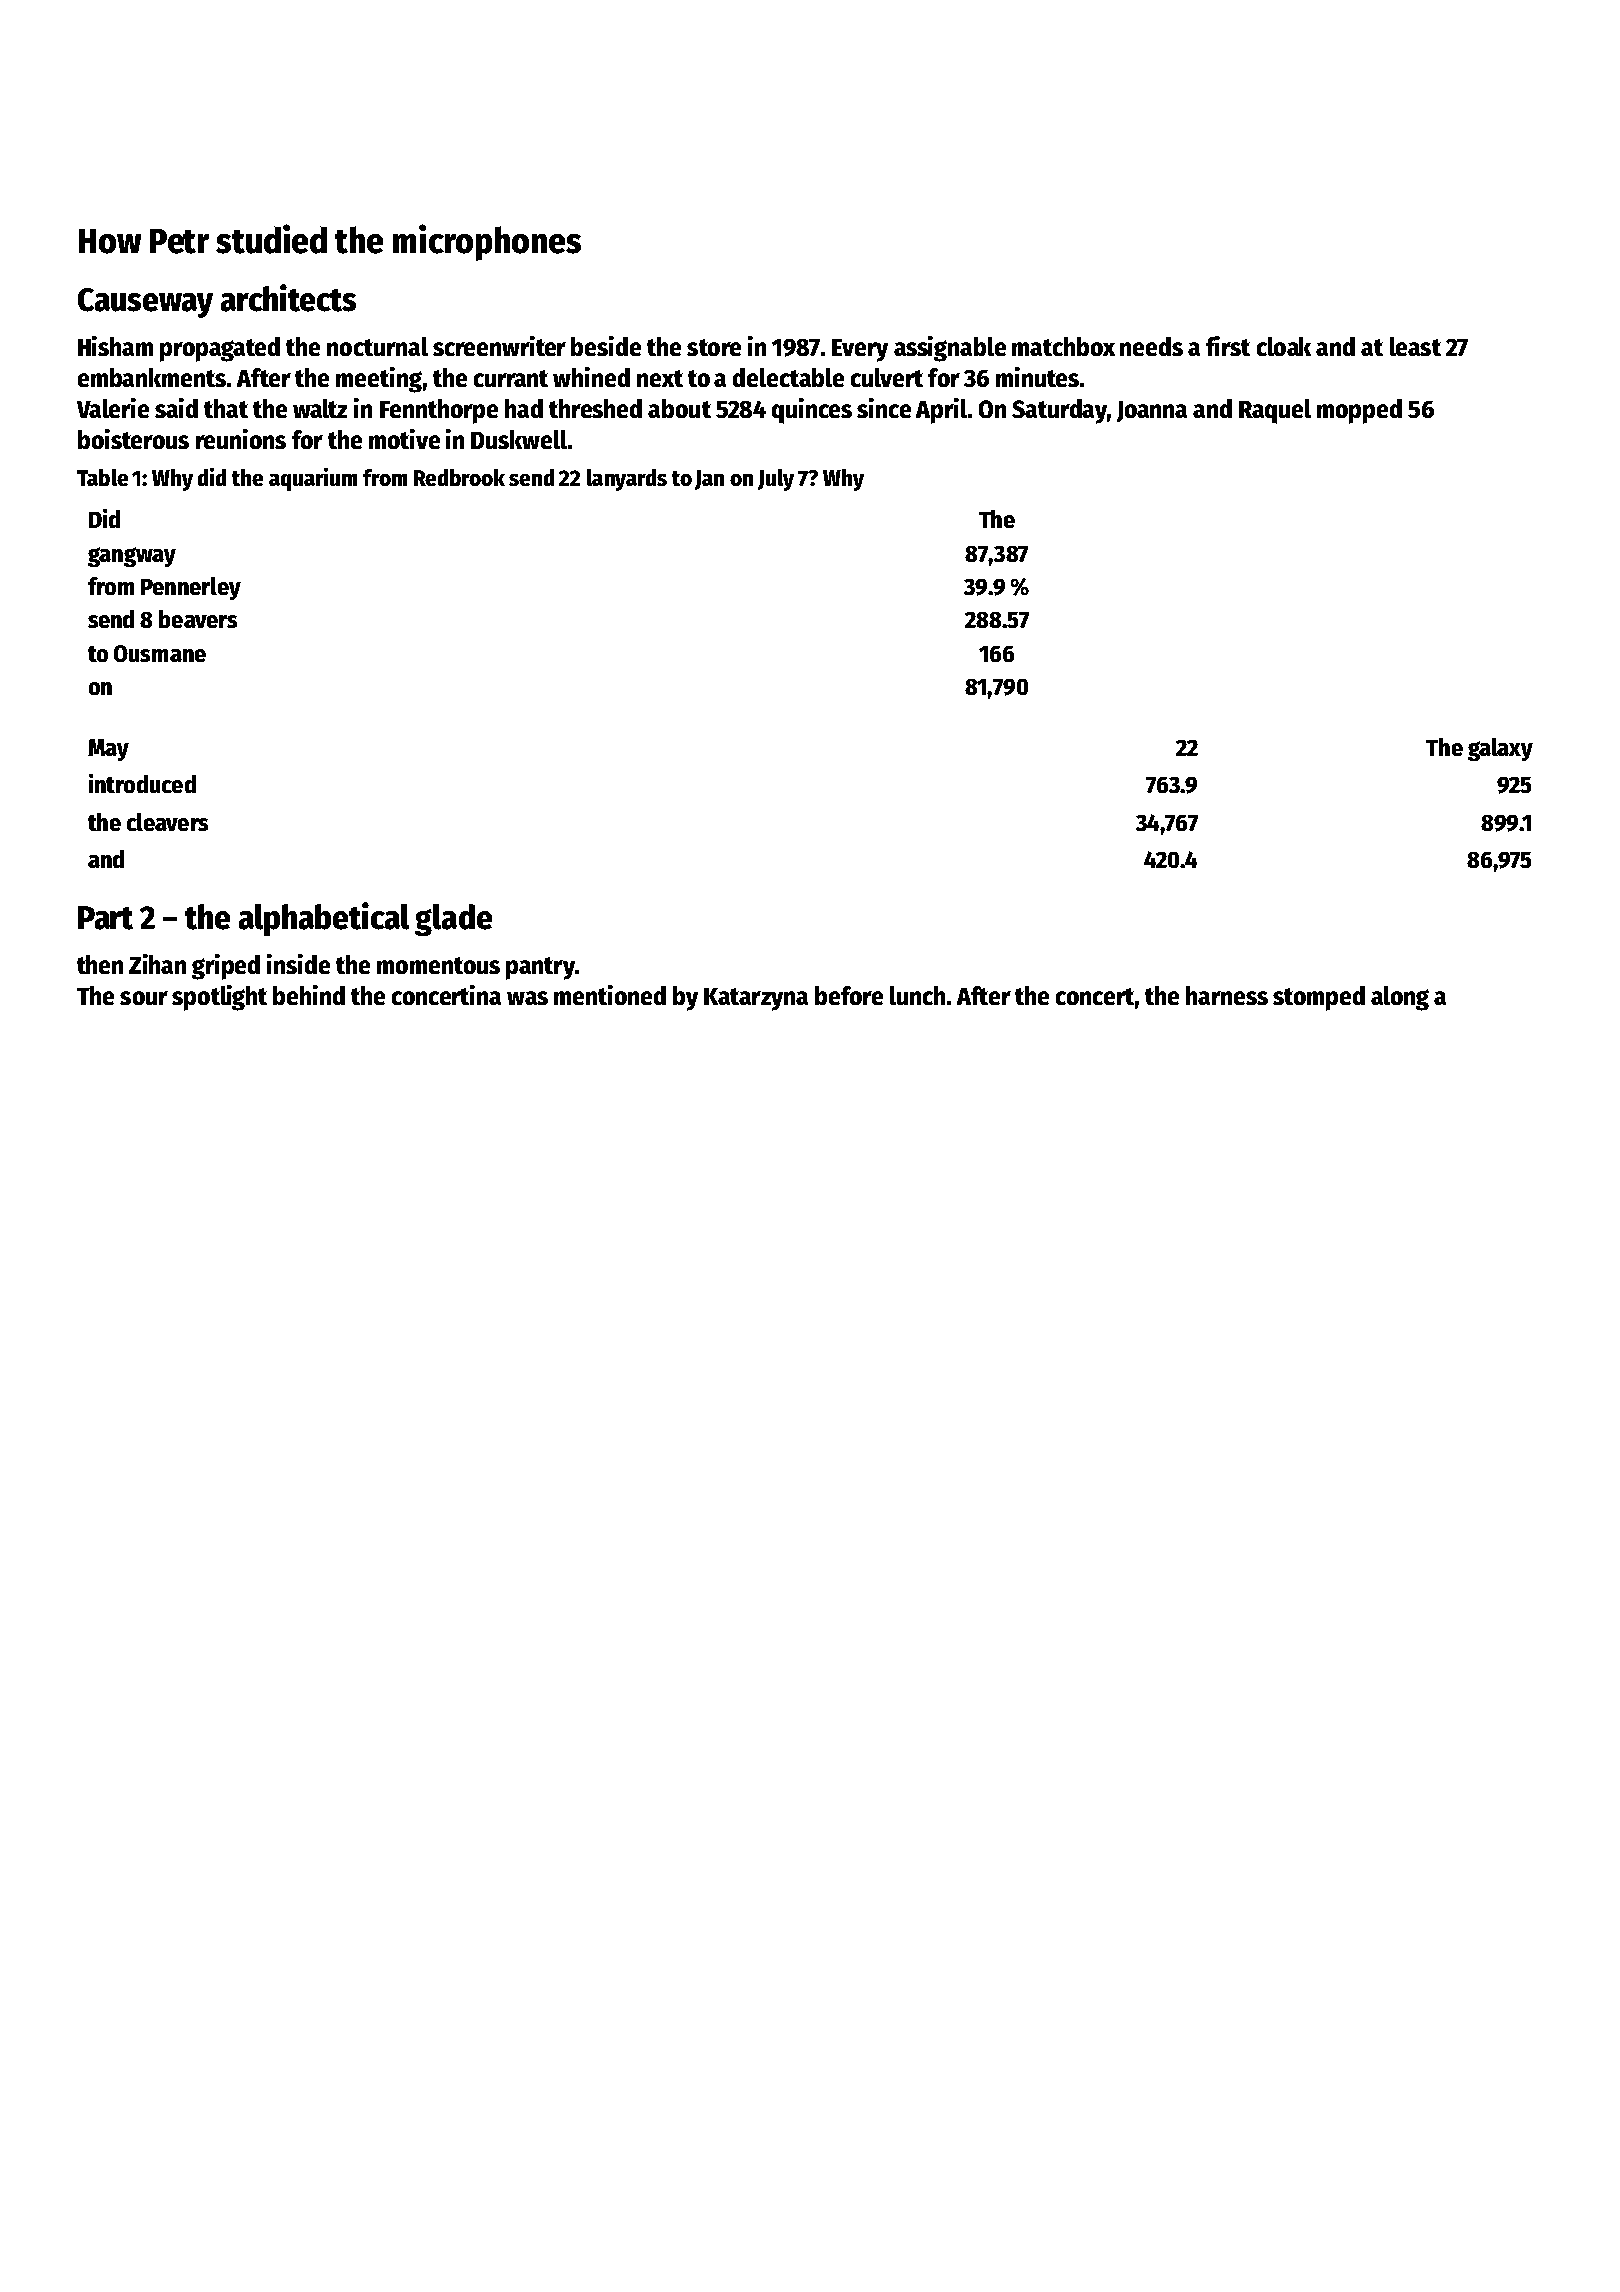 Image resolution: width=1620 pixels, height=2292 pixels. I want to click on April, so click(941, 411).
